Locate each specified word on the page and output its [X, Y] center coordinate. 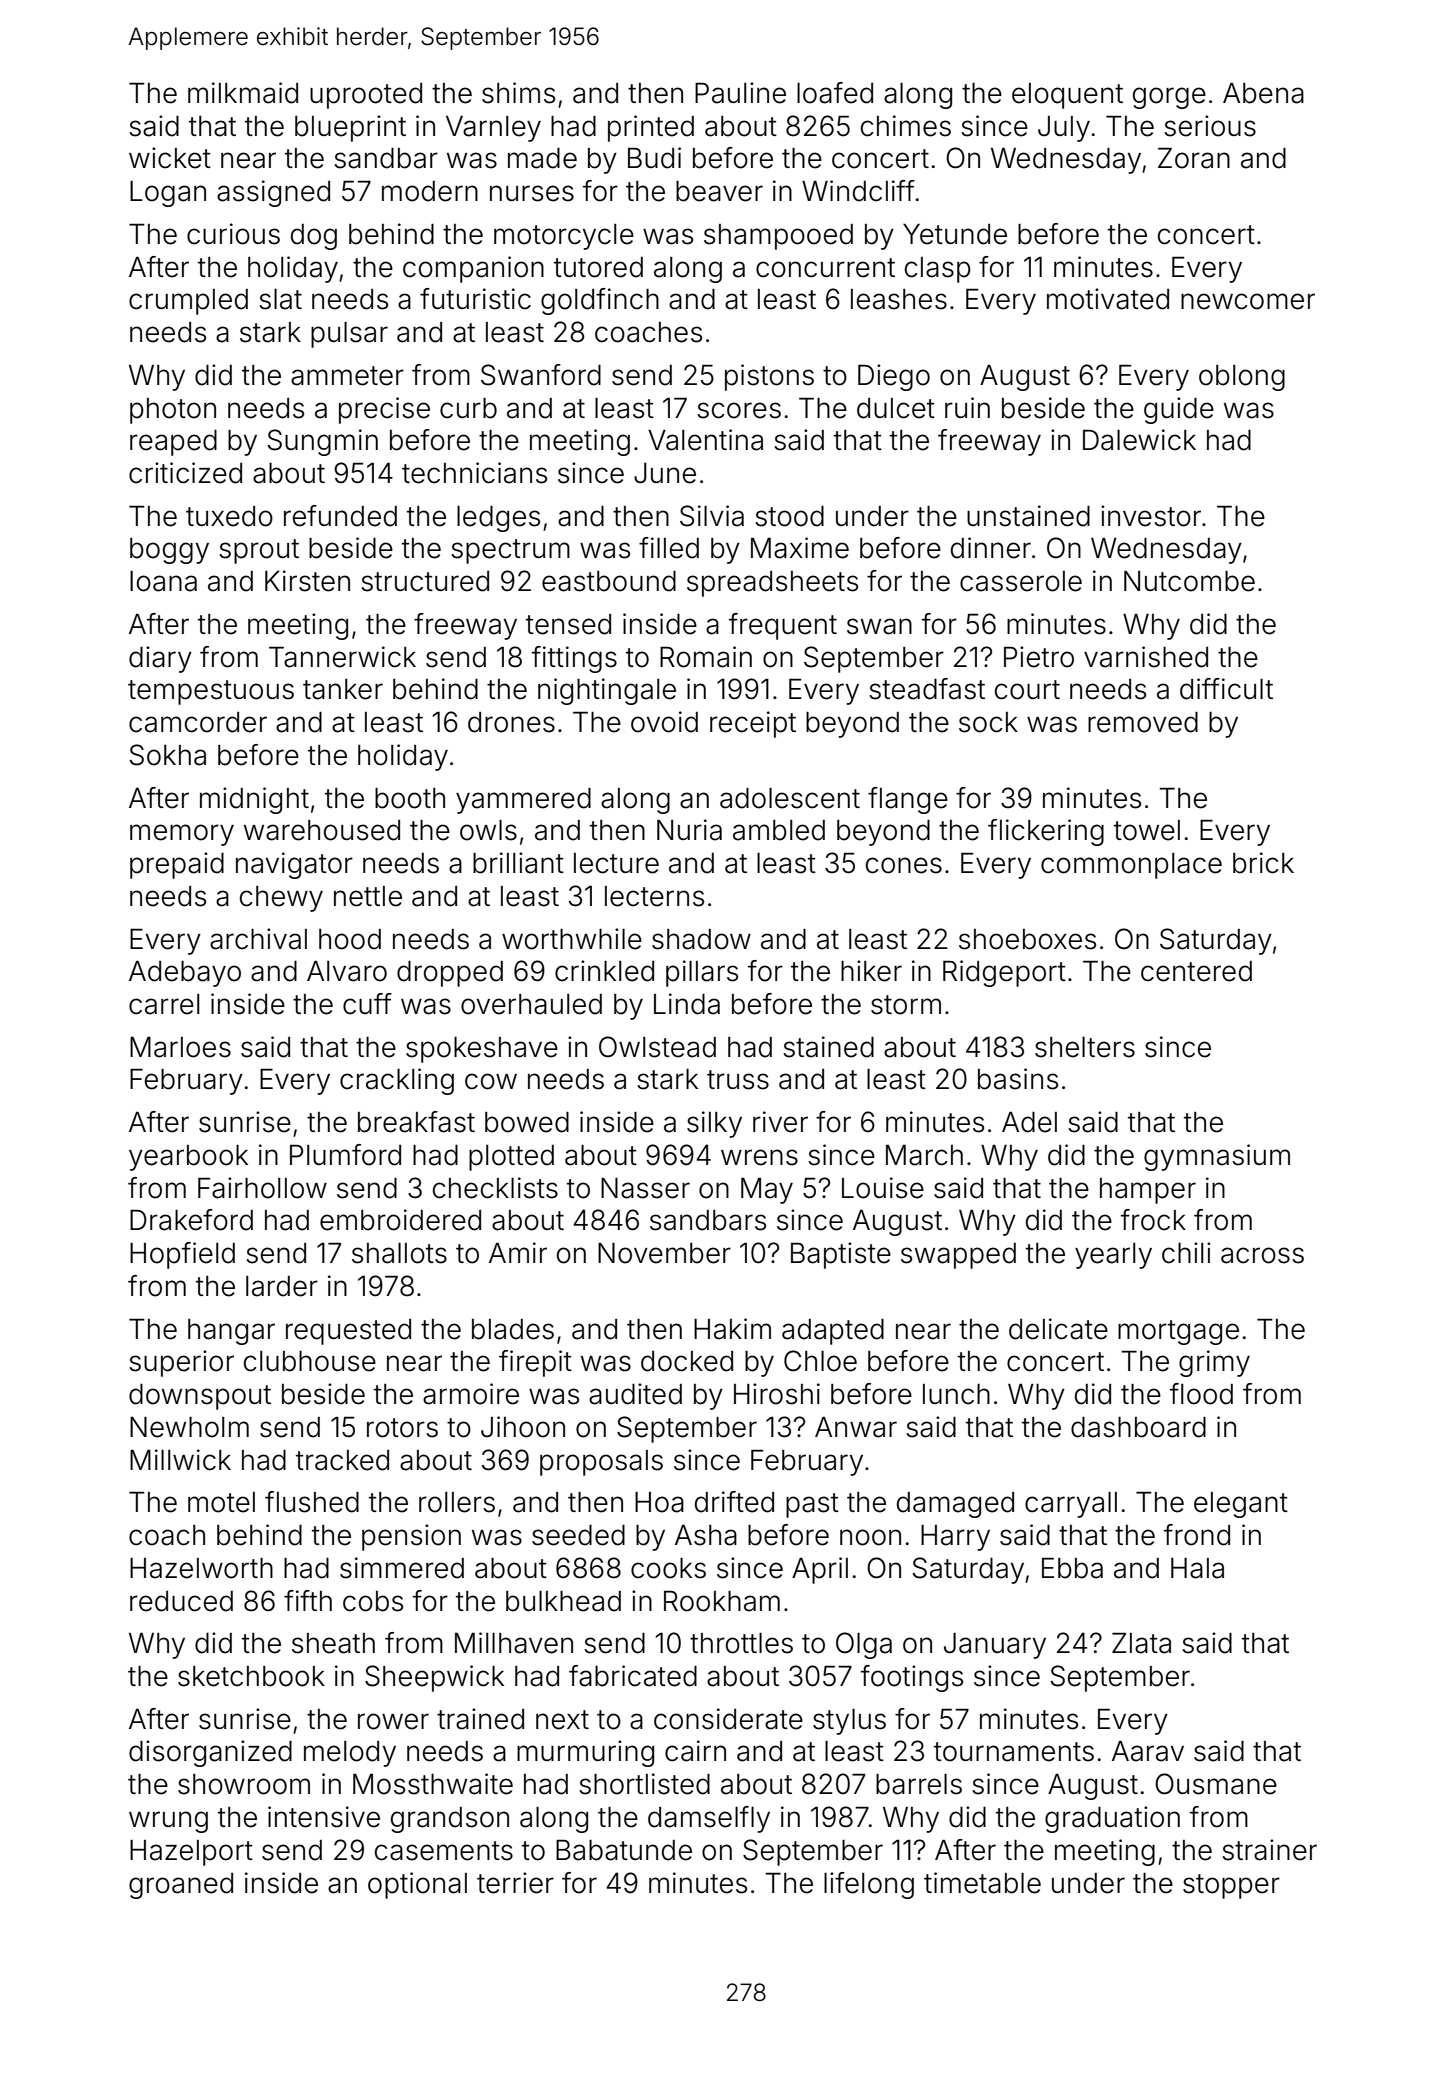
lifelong [869, 1885]
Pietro [1039, 657]
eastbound [609, 581]
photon [173, 411]
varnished [1146, 657]
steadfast [927, 689]
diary [160, 659]
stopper [1231, 1886]
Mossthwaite [433, 1784]
